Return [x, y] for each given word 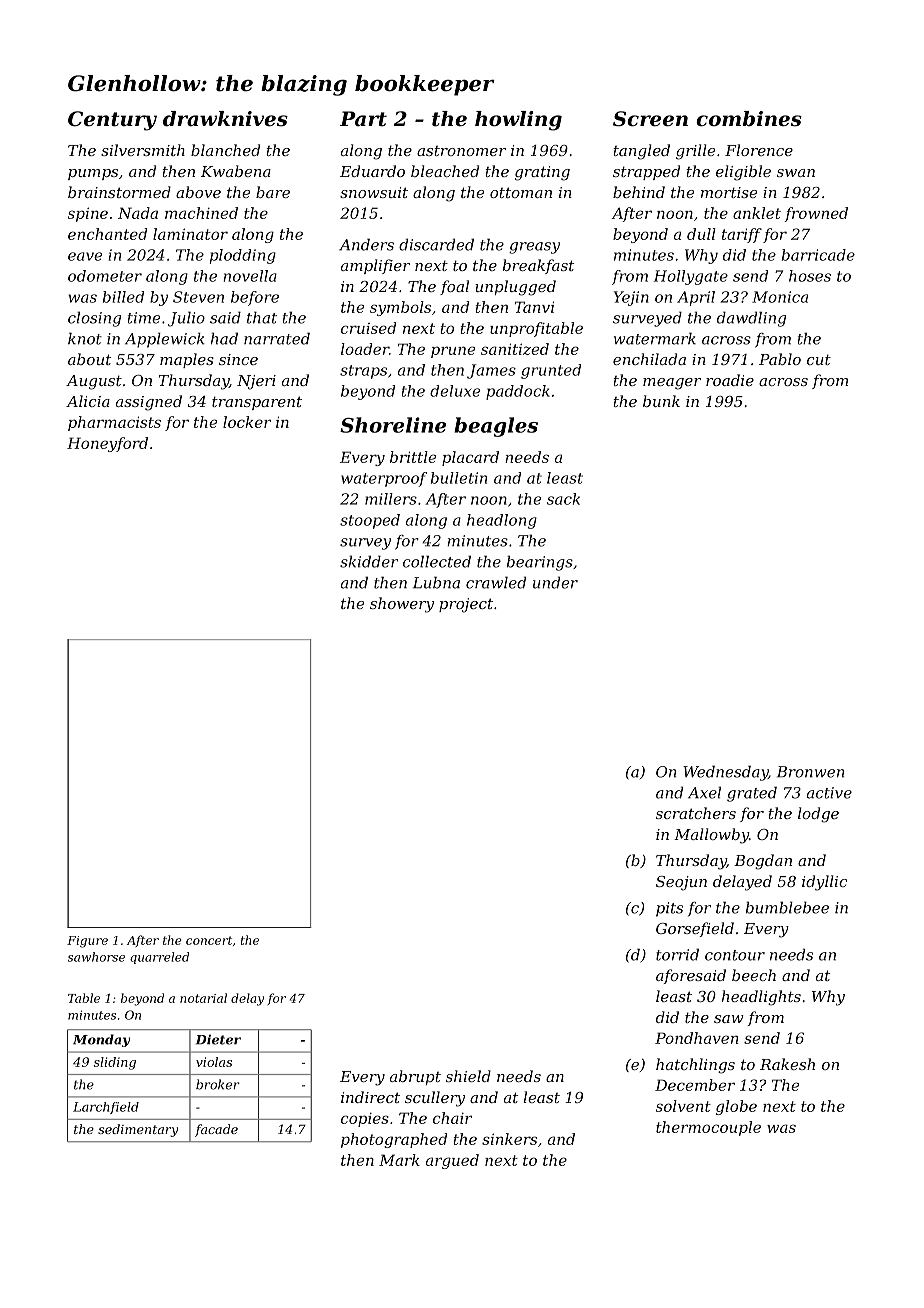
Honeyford [107, 444]
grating [542, 173]
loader [365, 349]
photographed [394, 1140]
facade [216, 1130]
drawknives [225, 119]
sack [563, 499]
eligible [743, 173]
